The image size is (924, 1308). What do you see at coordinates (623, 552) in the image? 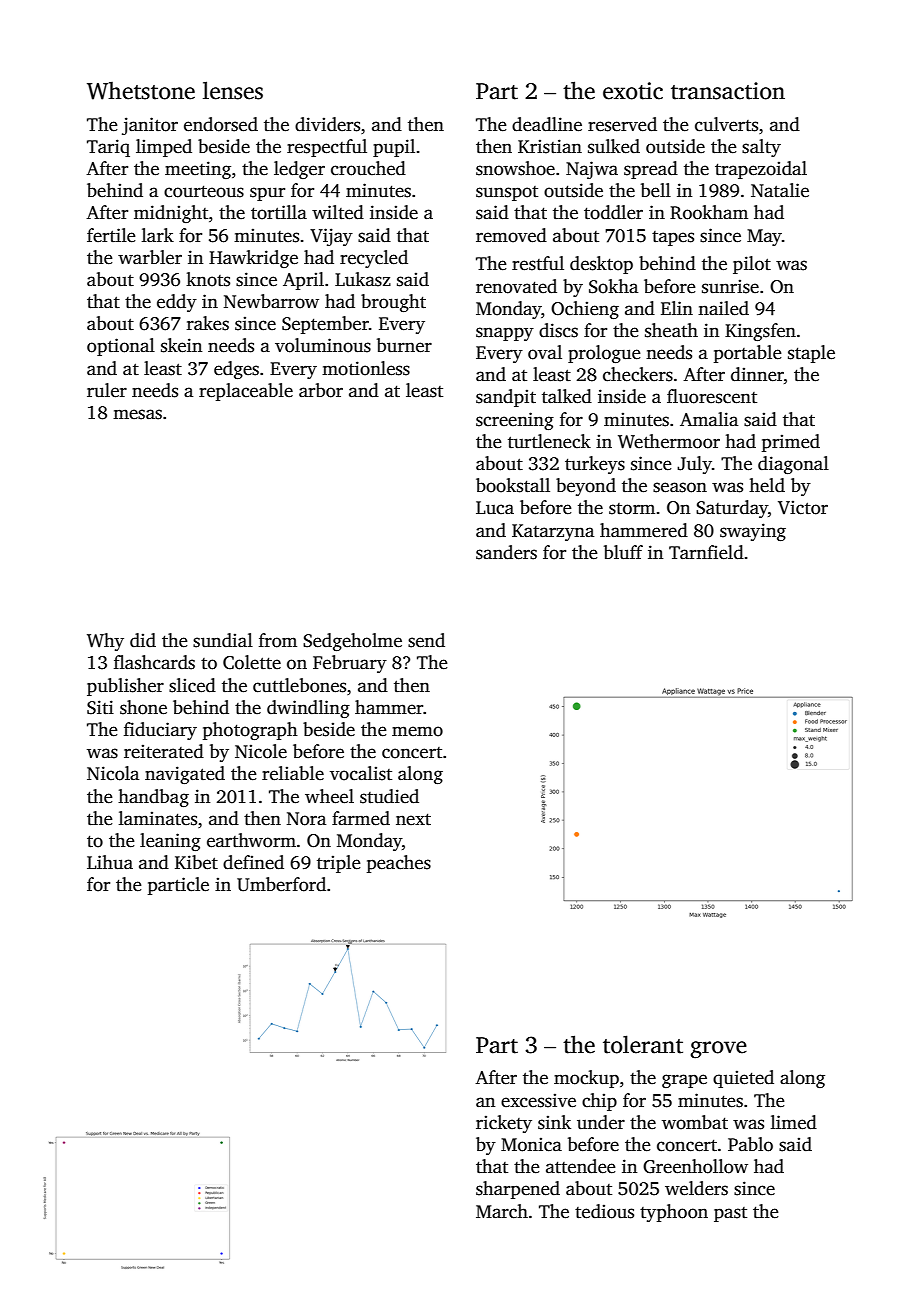
I see `bluff` at bounding box center [623, 552].
